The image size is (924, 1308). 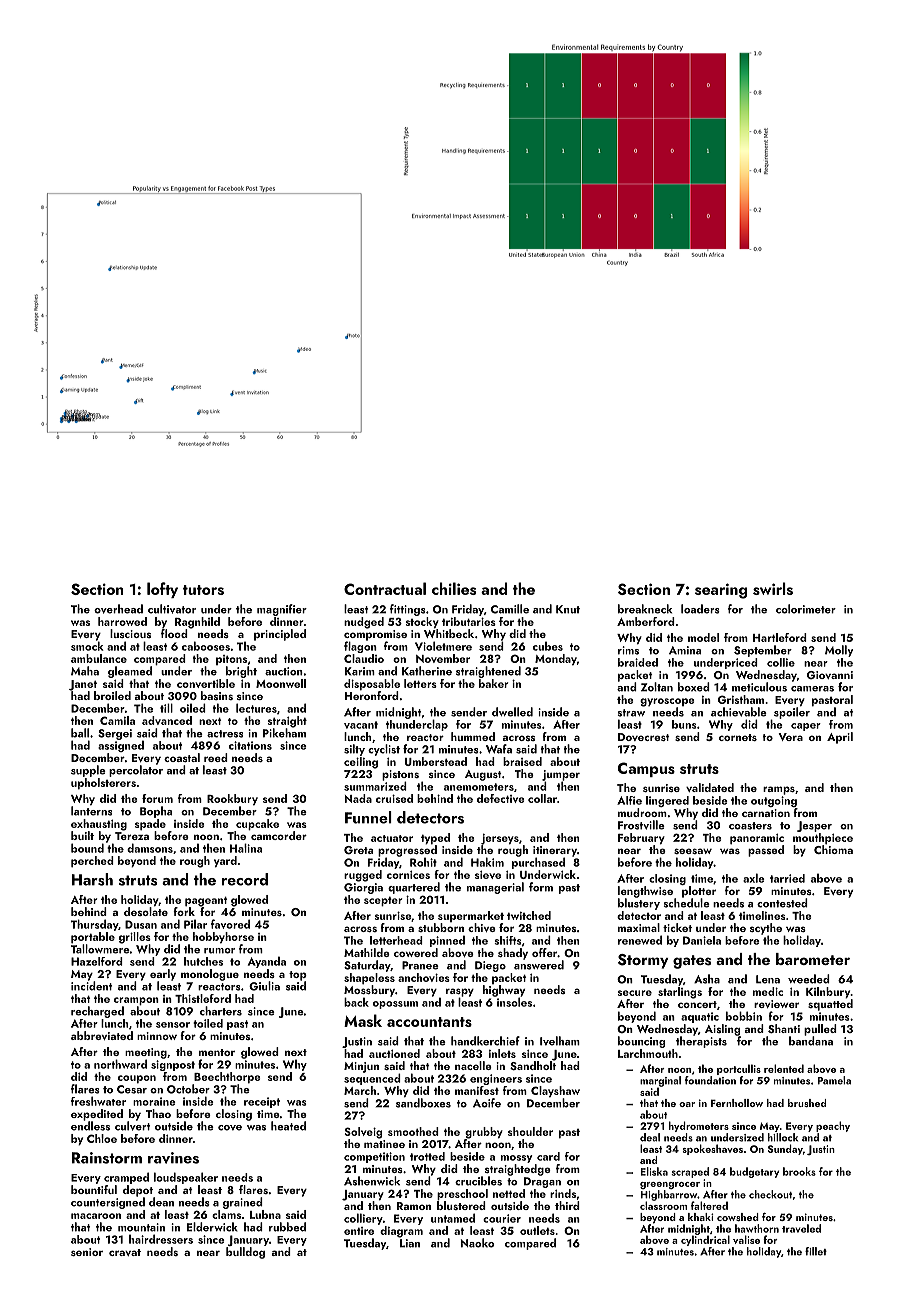 I want to click on forum, so click(x=157, y=798).
